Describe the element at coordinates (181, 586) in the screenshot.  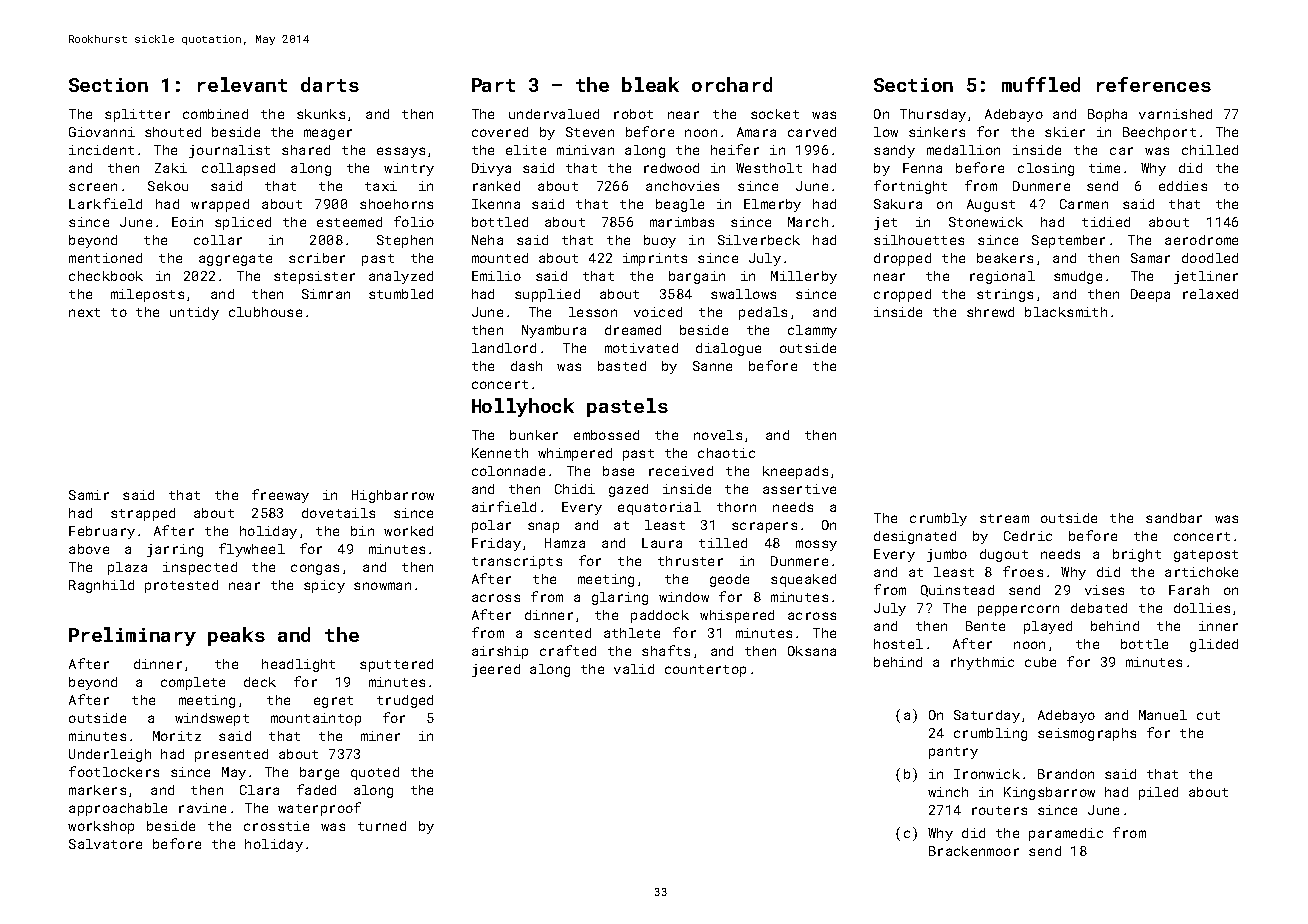
I see `protested` at that location.
